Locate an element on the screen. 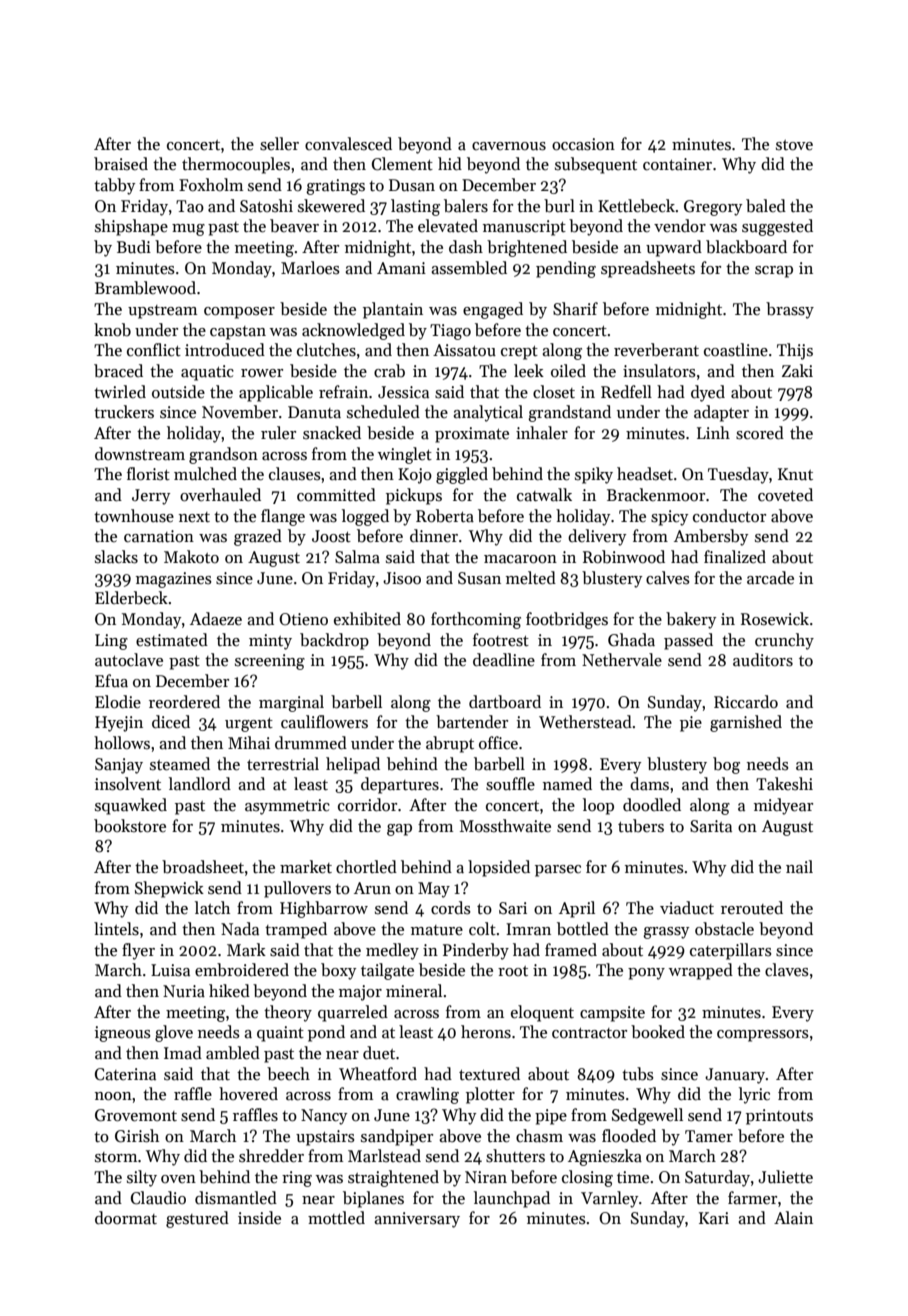 The width and height of the screenshot is (908, 1316). Varnley is located at coordinates (609, 1199).
